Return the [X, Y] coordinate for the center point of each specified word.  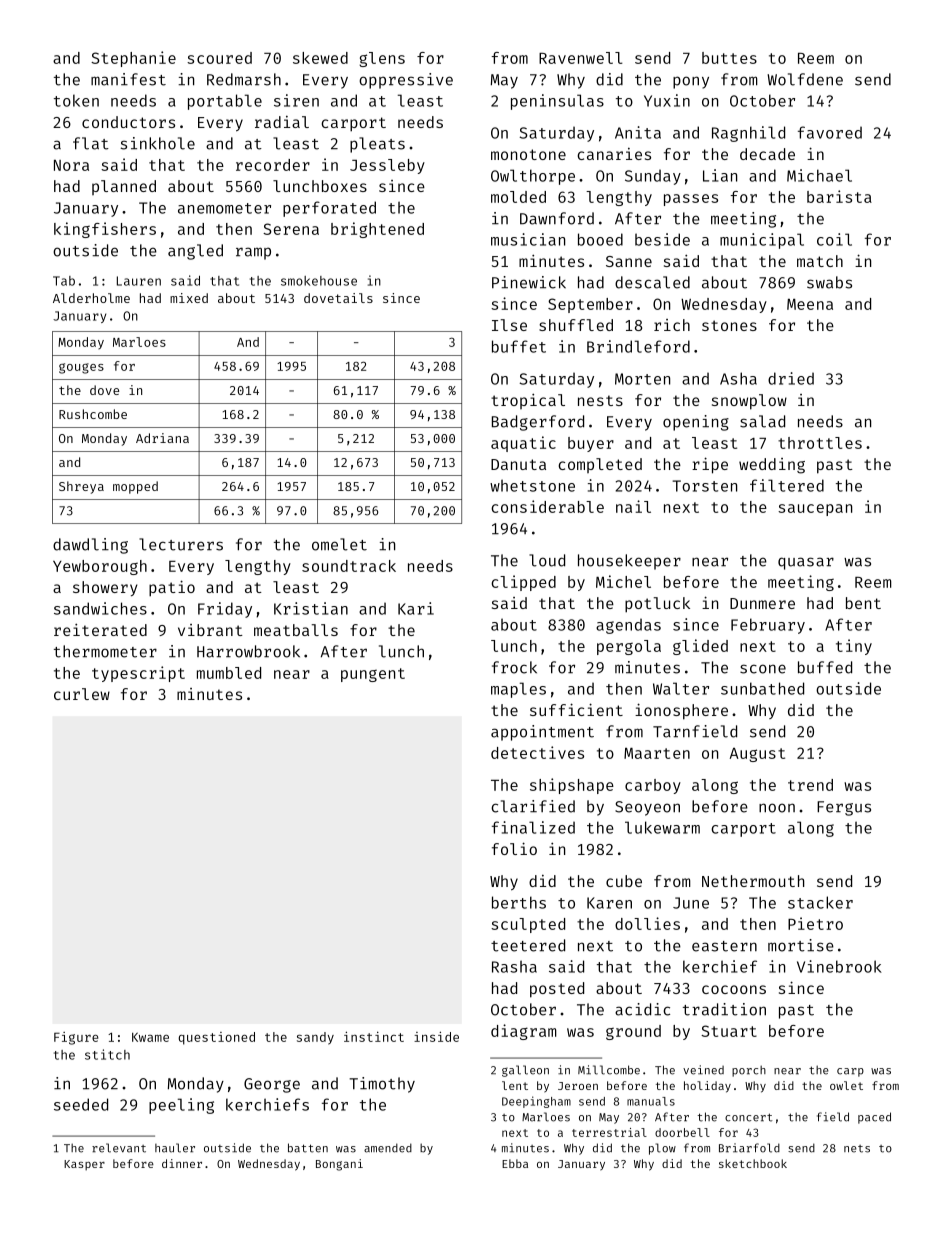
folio [514, 848]
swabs [829, 282]
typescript [138, 674]
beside [662, 239]
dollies [647, 923]
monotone [528, 154]
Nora [71, 165]
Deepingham [536, 1102]
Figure [76, 1038]
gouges [81, 368]
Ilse [509, 325]
